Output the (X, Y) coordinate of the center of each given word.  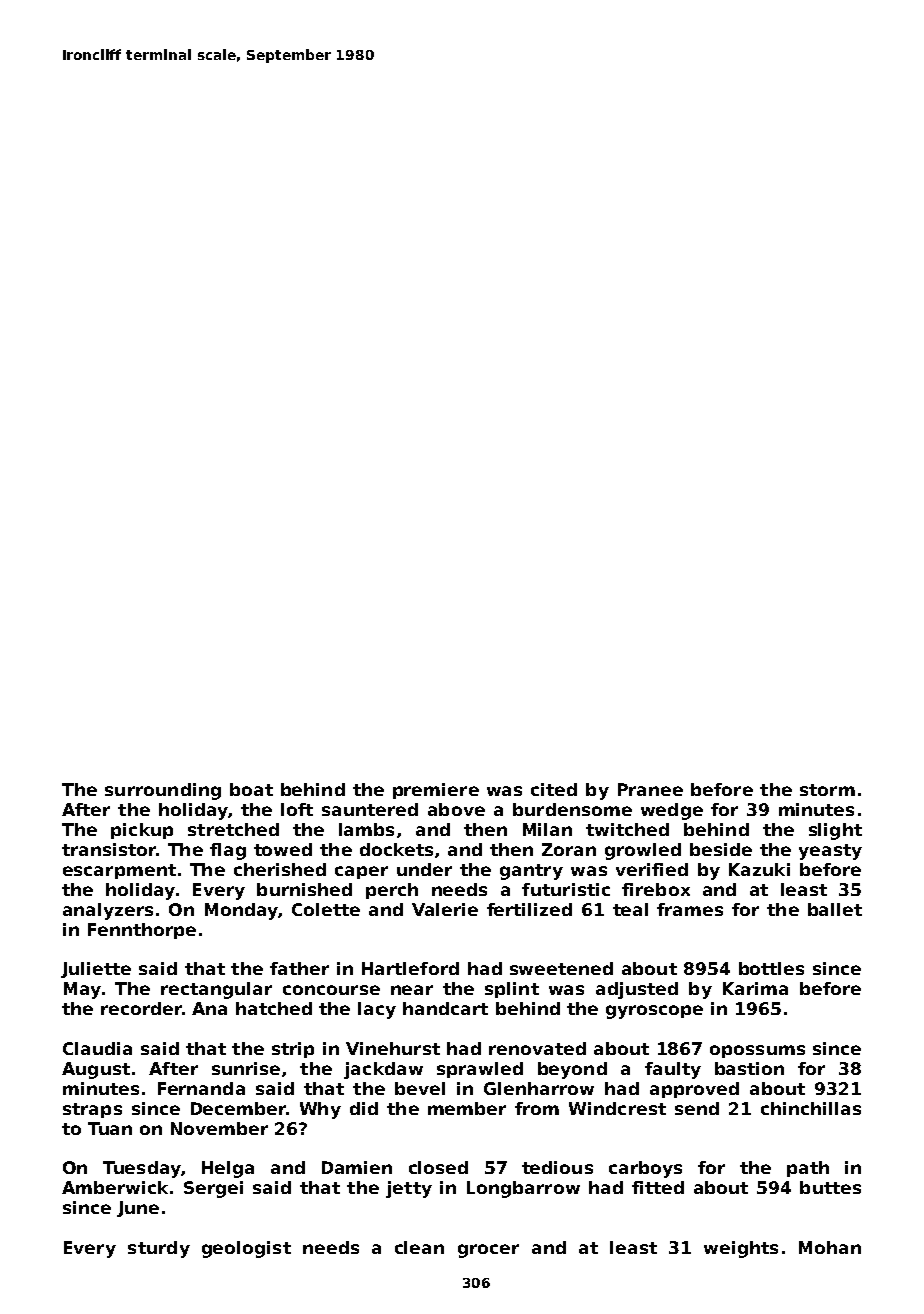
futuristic (566, 889)
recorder (141, 1008)
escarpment (119, 871)
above (456, 809)
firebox (656, 889)
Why (320, 1110)
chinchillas (811, 1108)
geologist (246, 1249)
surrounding (163, 791)
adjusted (637, 990)
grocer (488, 1251)
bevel (420, 1088)
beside (721, 849)
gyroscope (654, 1012)
